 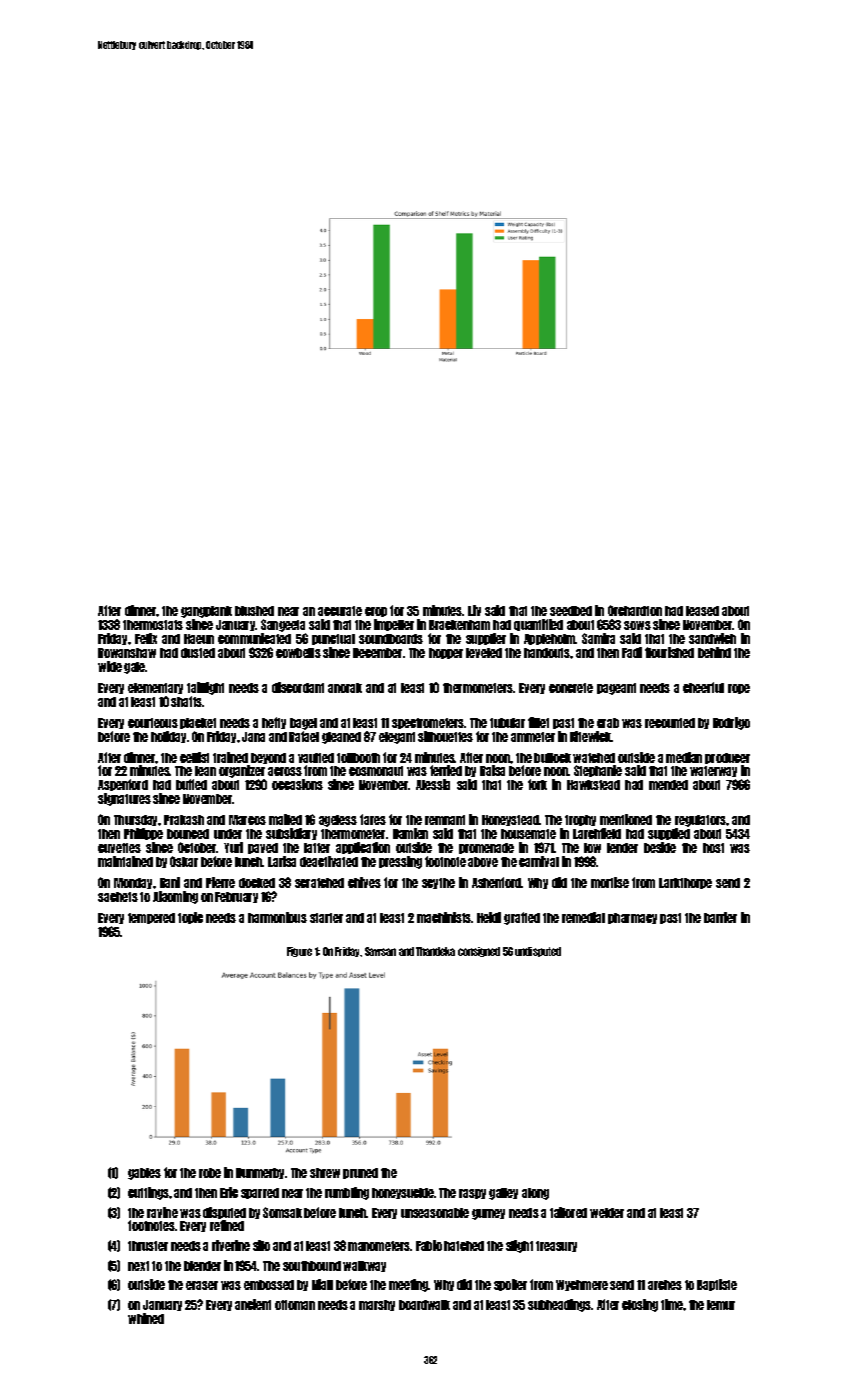 I want to click on marshy, so click(x=377, y=1305).
